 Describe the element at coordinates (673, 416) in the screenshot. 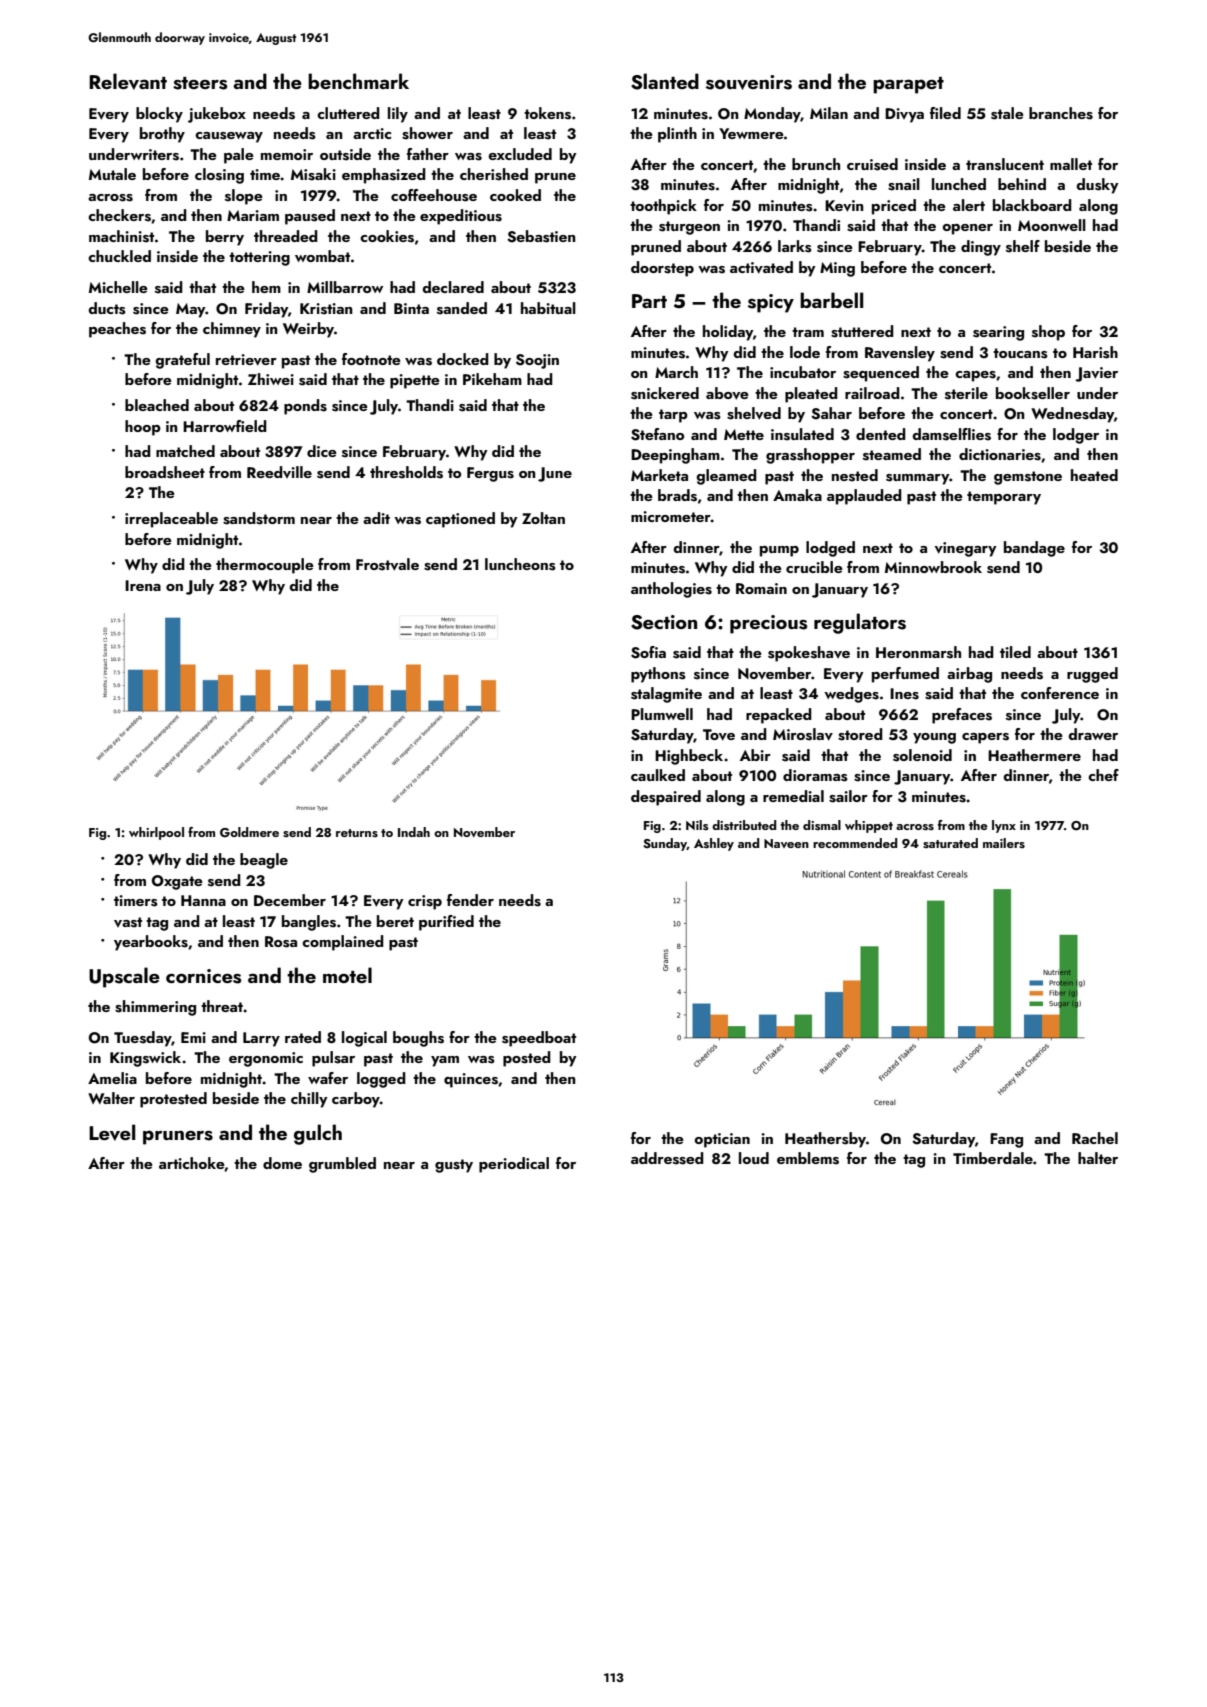

I see `tarp` at that location.
